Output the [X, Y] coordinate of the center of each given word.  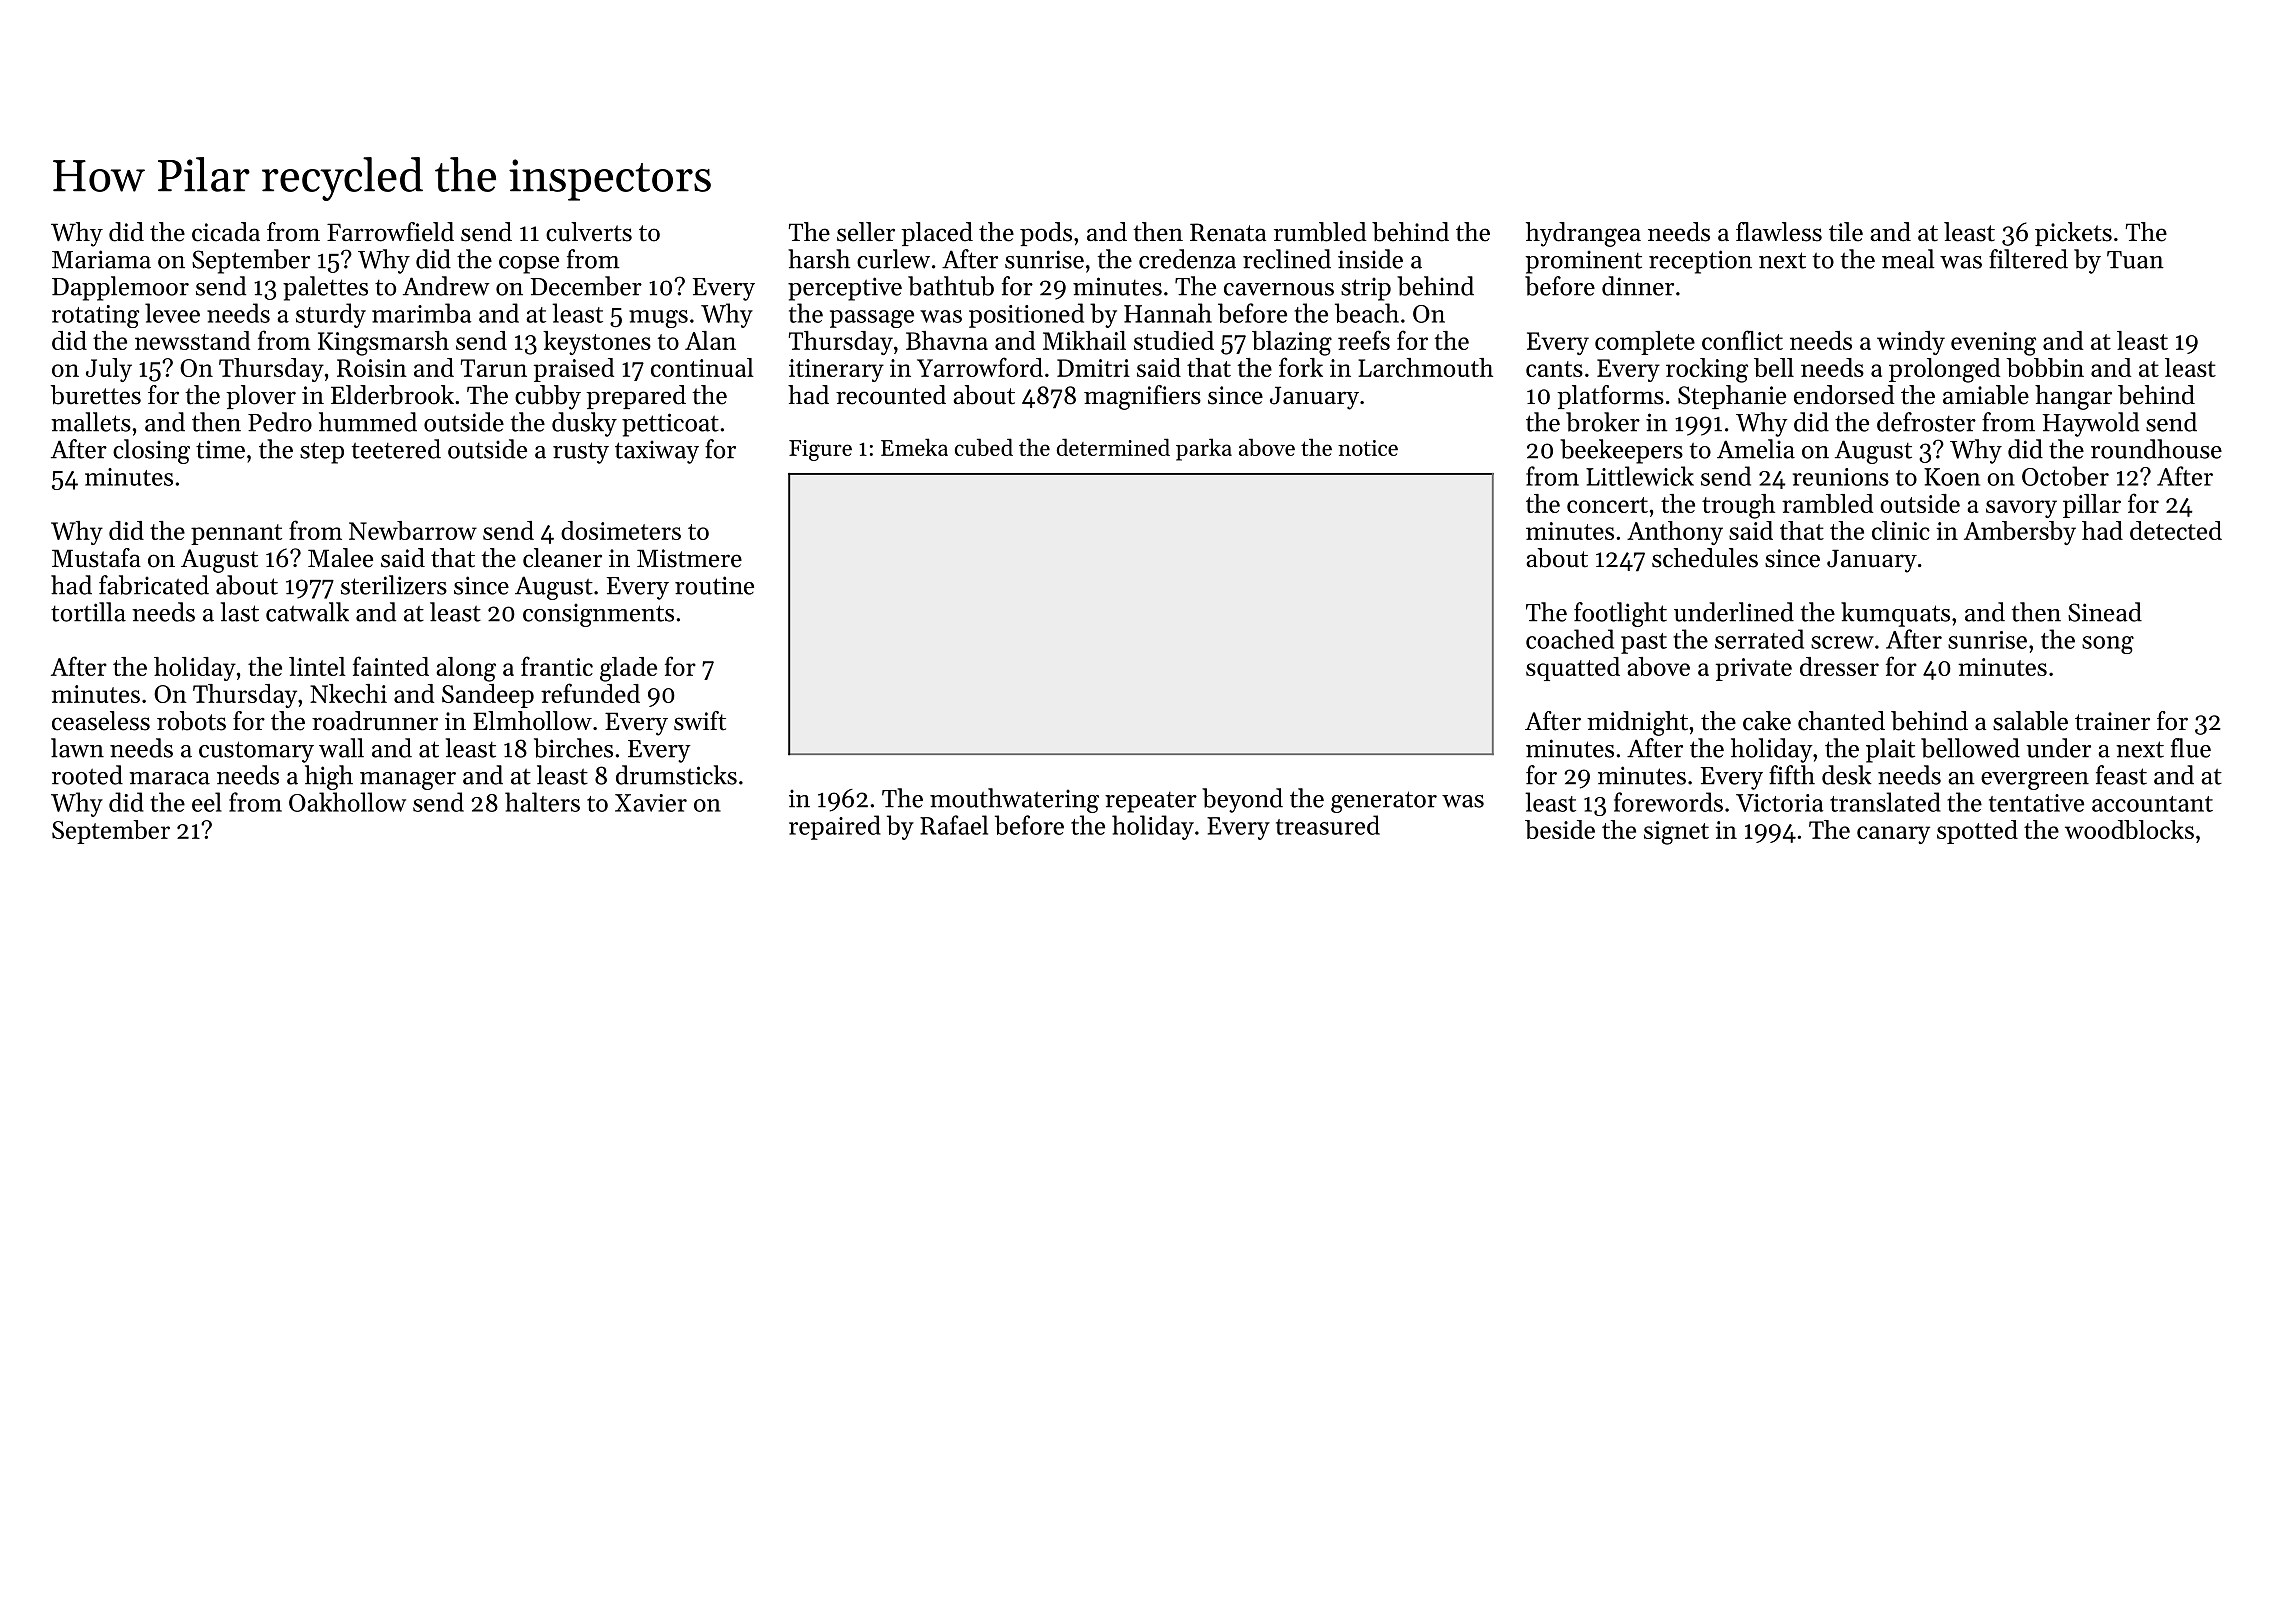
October [2065, 476]
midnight [1637, 723]
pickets [2073, 234]
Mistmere [689, 558]
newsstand [192, 340]
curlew [893, 259]
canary [1893, 835]
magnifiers [1142, 397]
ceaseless [101, 721]
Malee [340, 558]
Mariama [101, 259]
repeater [1151, 802]
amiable [1986, 395]
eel [207, 802]
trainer [2112, 721]
